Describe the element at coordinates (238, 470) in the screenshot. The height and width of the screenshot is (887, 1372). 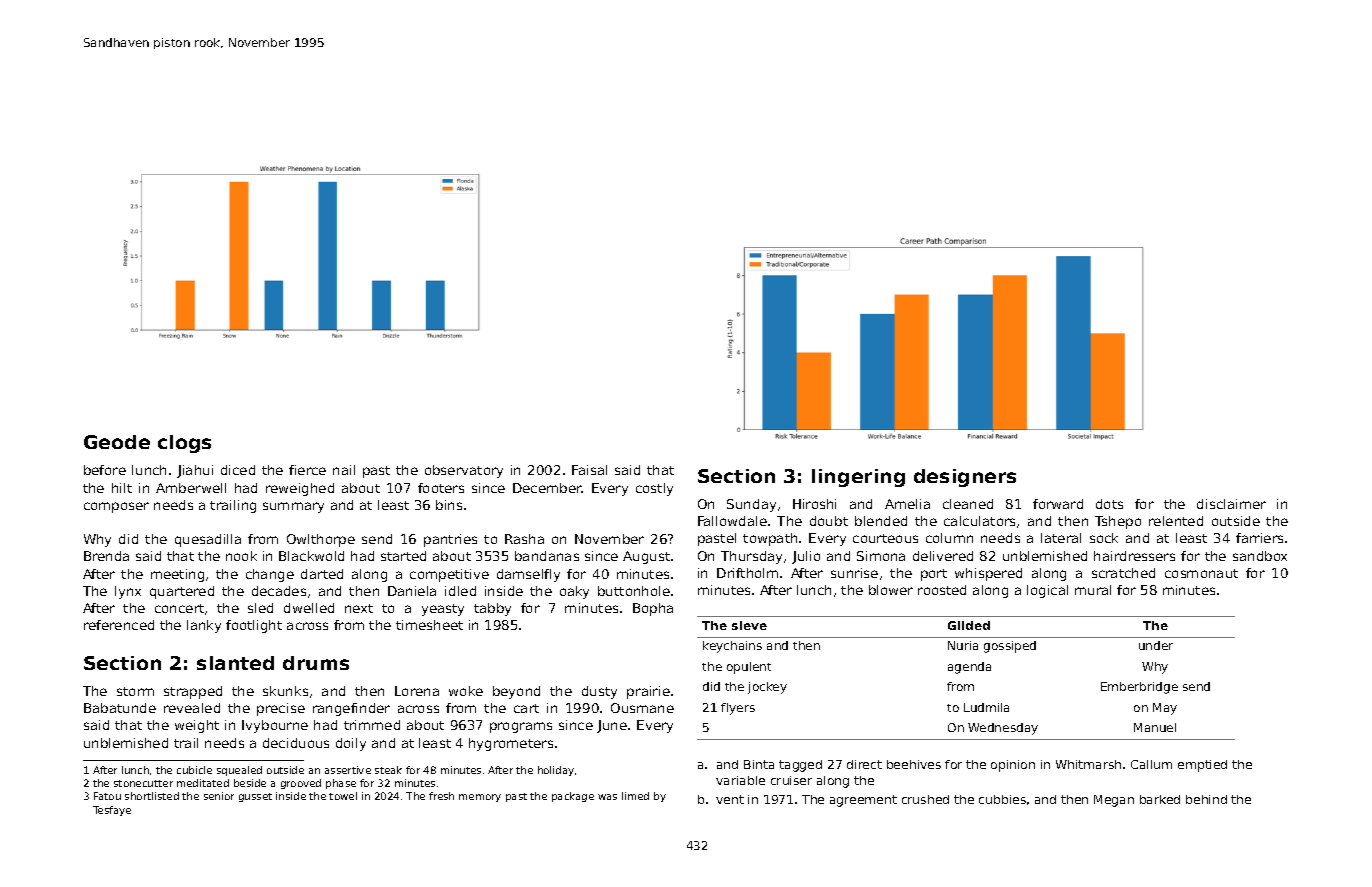
I see `diced` at that location.
